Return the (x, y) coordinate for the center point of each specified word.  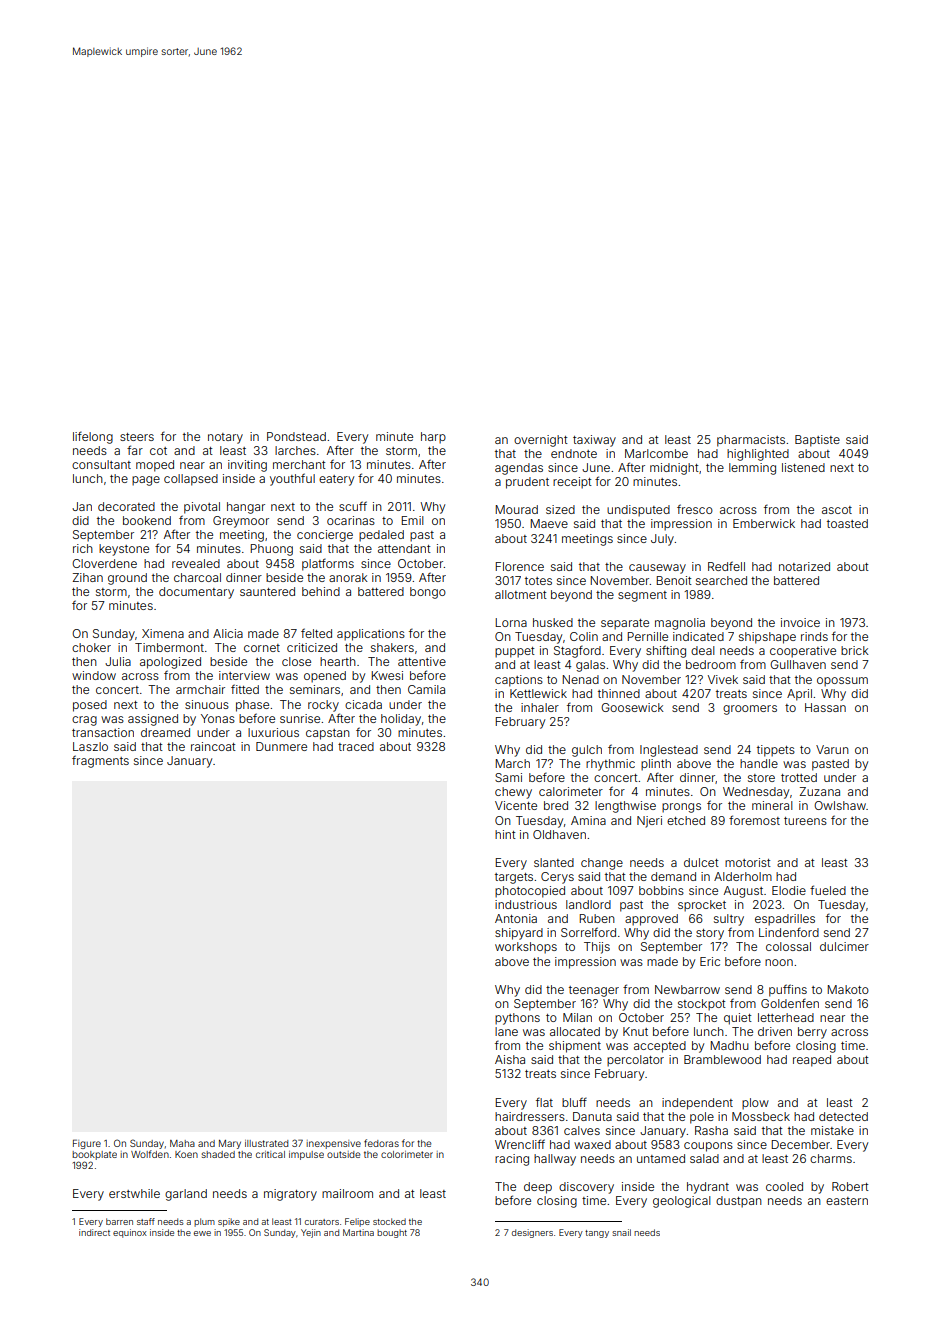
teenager (594, 991)
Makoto (848, 989)
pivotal (202, 508)
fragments (100, 761)
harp (433, 438)
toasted (847, 523)
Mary (230, 1144)
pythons (517, 1019)
